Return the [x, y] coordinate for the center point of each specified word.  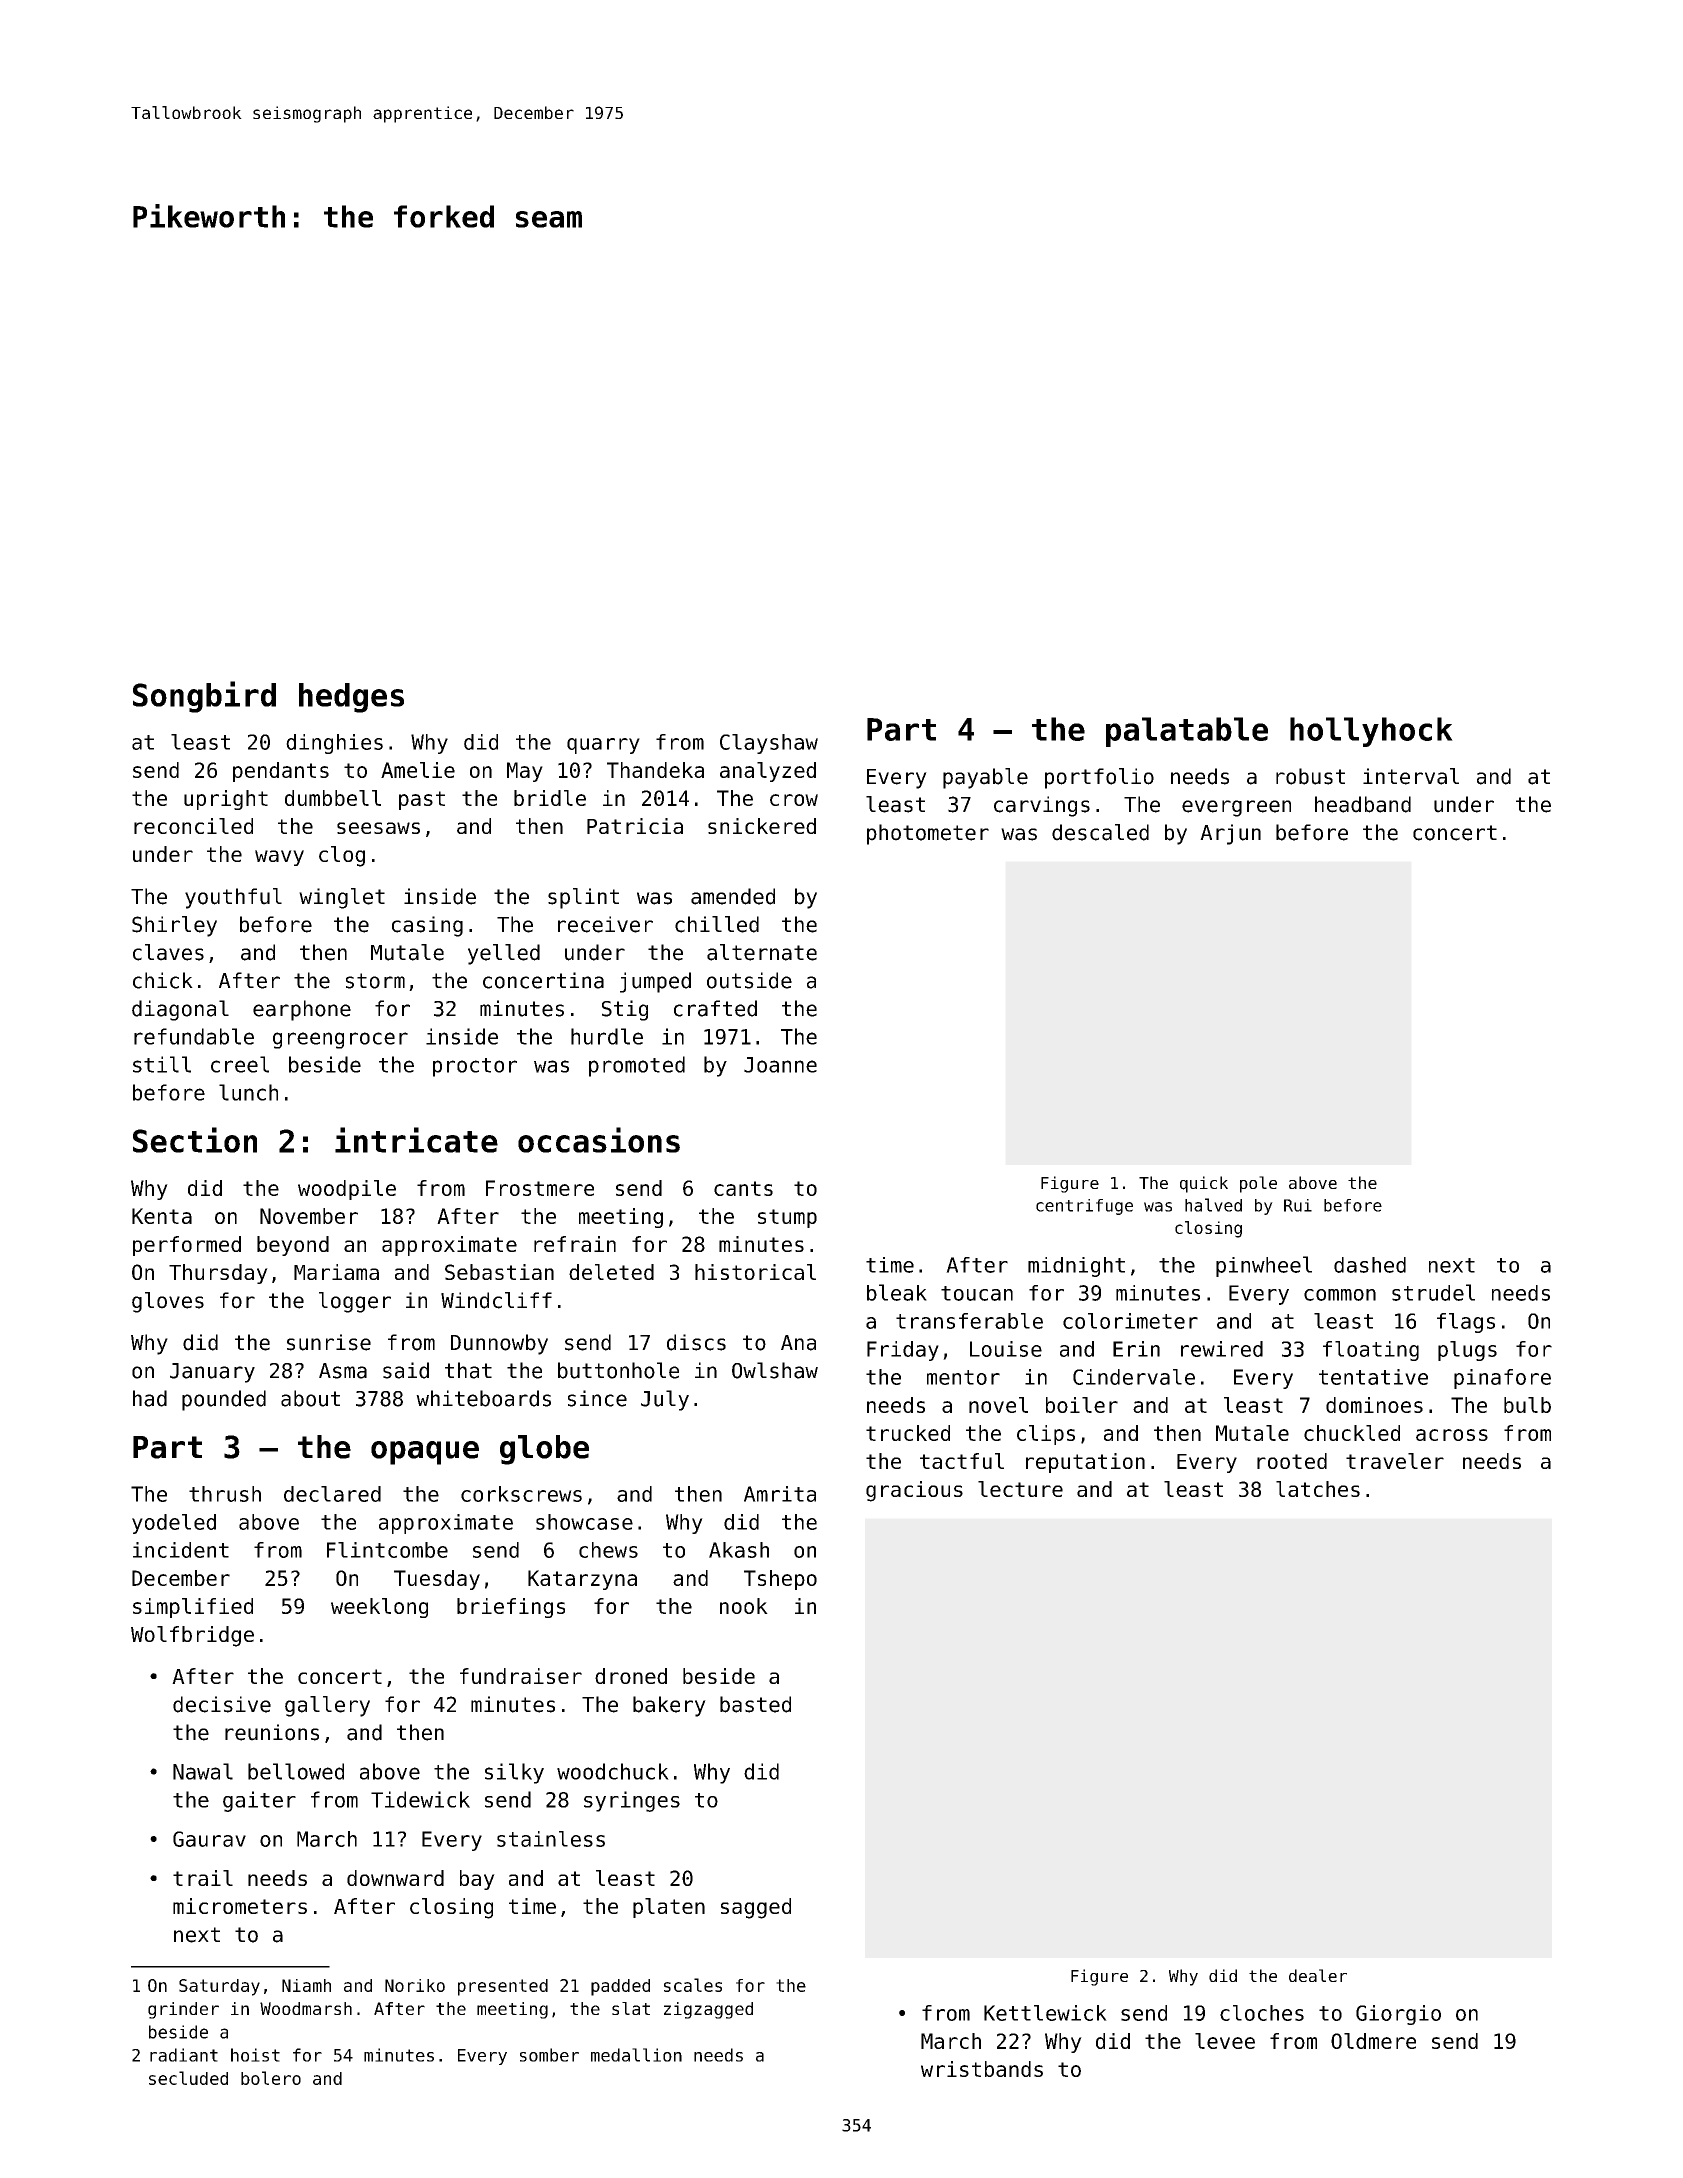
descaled [1100, 832]
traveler [1395, 1461]
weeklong [379, 1608]
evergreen [1236, 808]
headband [1363, 804]
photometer [928, 834]
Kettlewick [1045, 2013]
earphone [302, 1010]
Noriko [415, 1985]
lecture [1020, 1489]
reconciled [193, 826]
